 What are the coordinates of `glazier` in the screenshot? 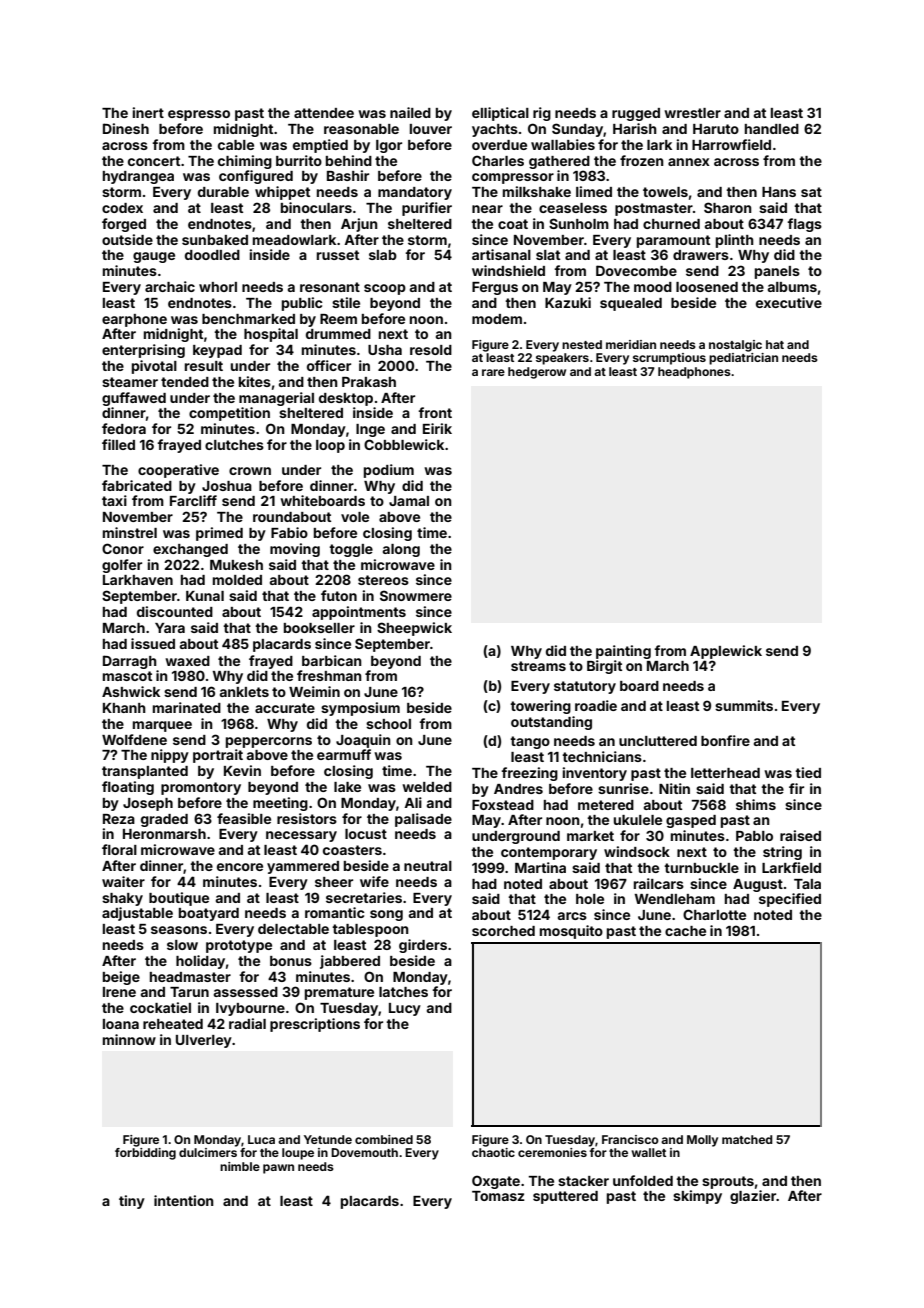 It's located at (753, 1197).
